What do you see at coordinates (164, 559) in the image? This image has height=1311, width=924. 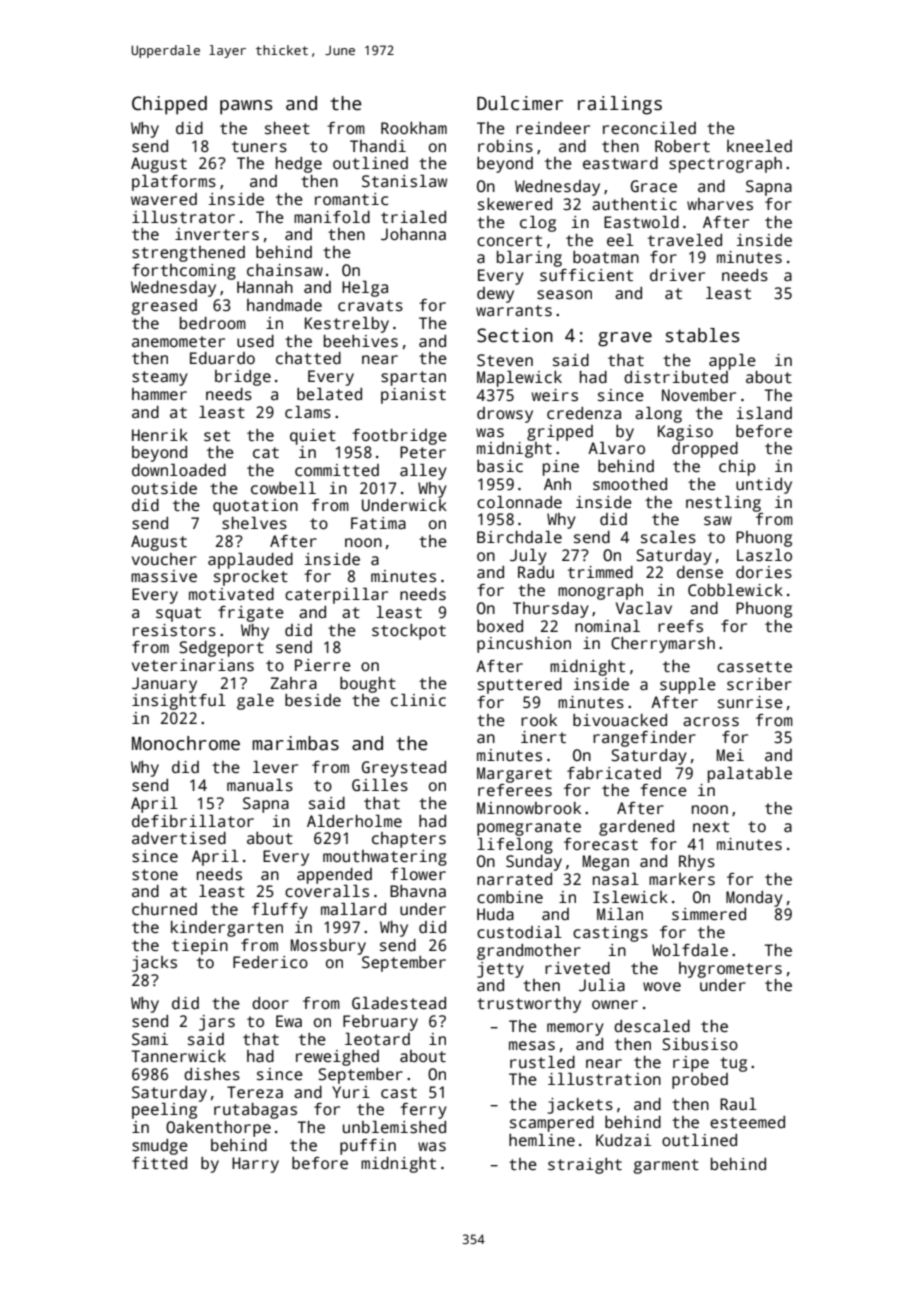 I see `voucher` at bounding box center [164, 559].
